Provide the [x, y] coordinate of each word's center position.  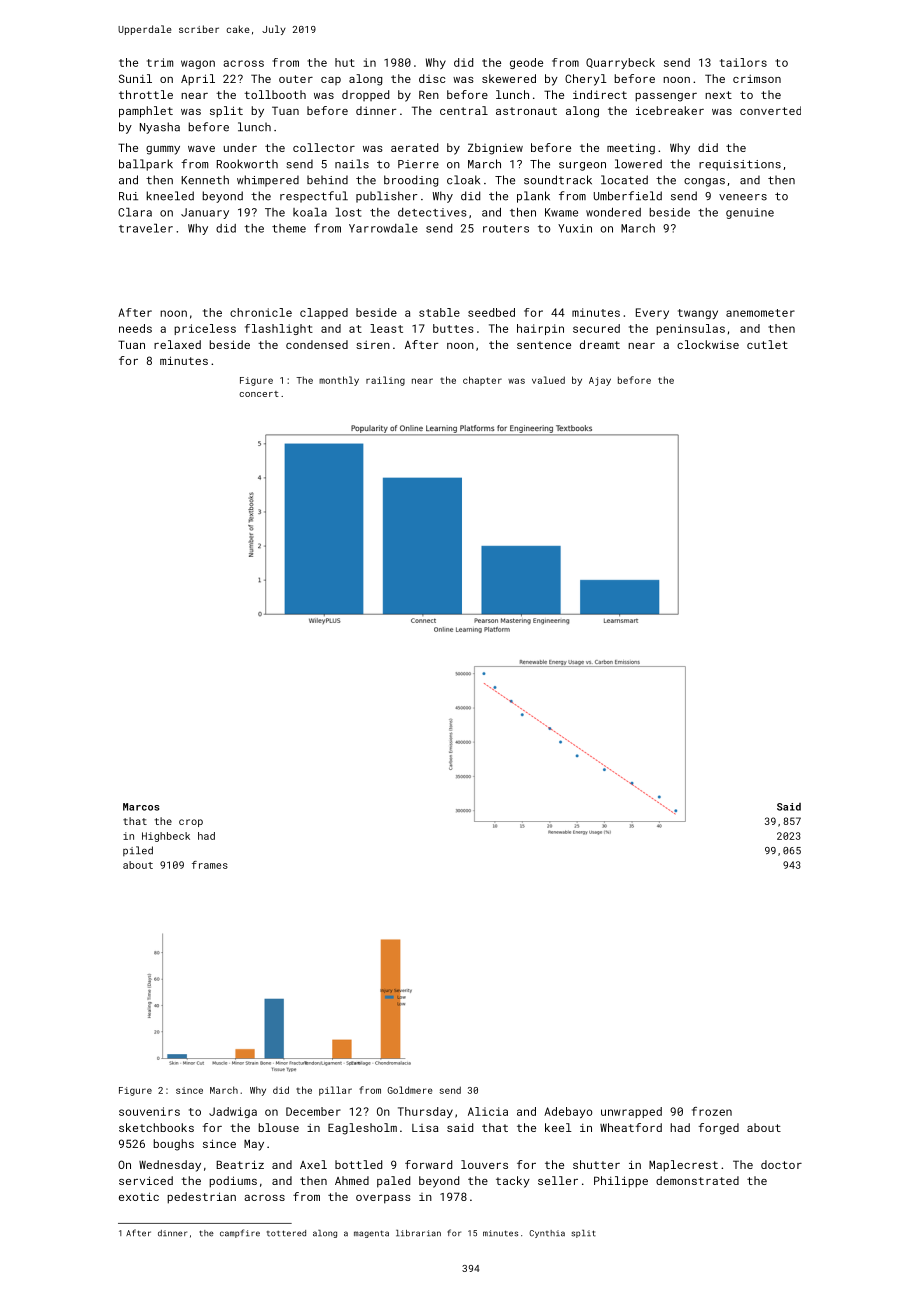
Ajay [600, 381]
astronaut [526, 111]
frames [210, 865]
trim [160, 62]
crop [191, 823]
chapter [482, 381]
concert [259, 394]
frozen [712, 1111]
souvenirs [149, 1111]
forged [718, 1129]
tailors [743, 62]
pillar [335, 1091]
